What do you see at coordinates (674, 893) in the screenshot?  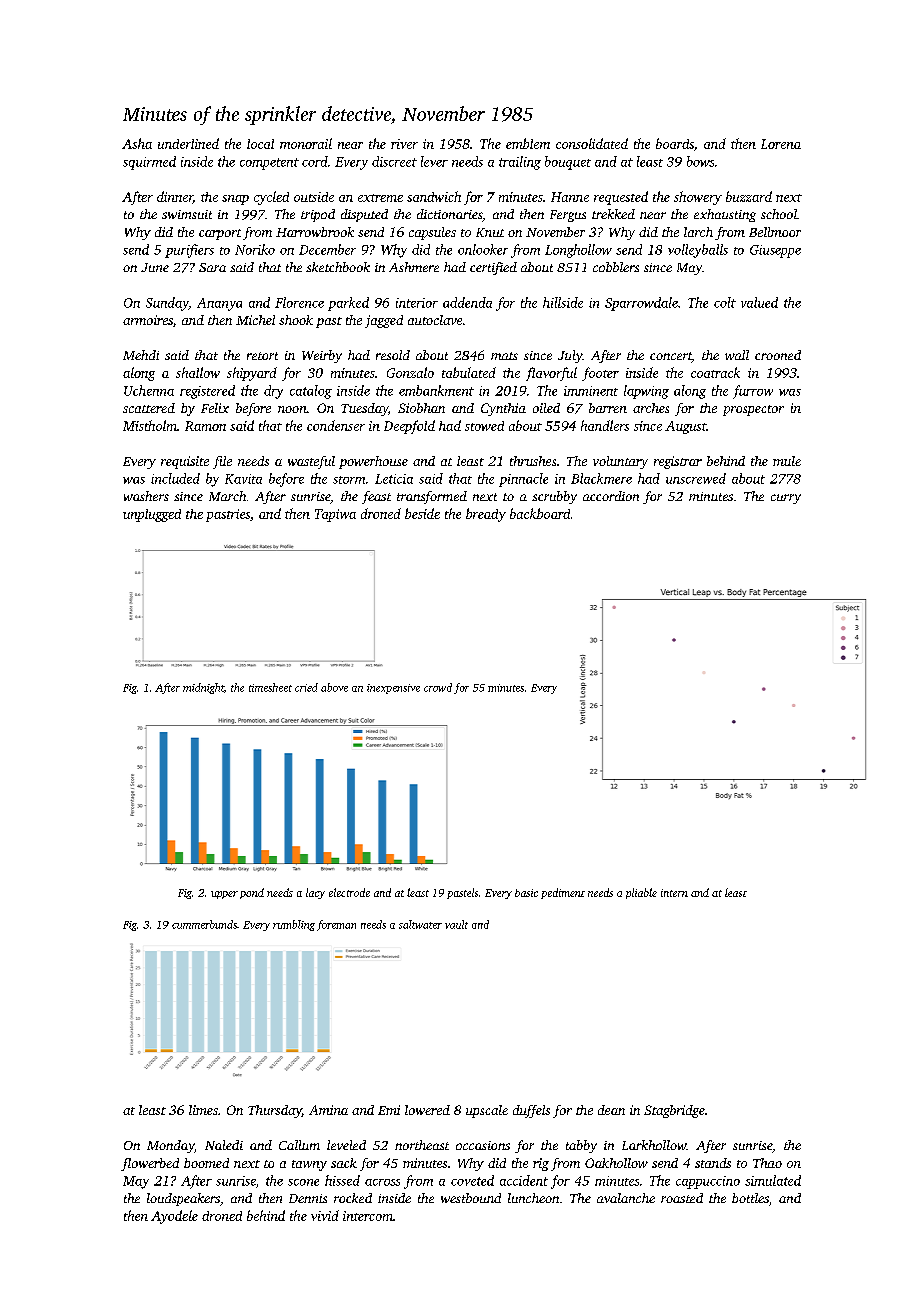 I see `intern` at bounding box center [674, 893].
